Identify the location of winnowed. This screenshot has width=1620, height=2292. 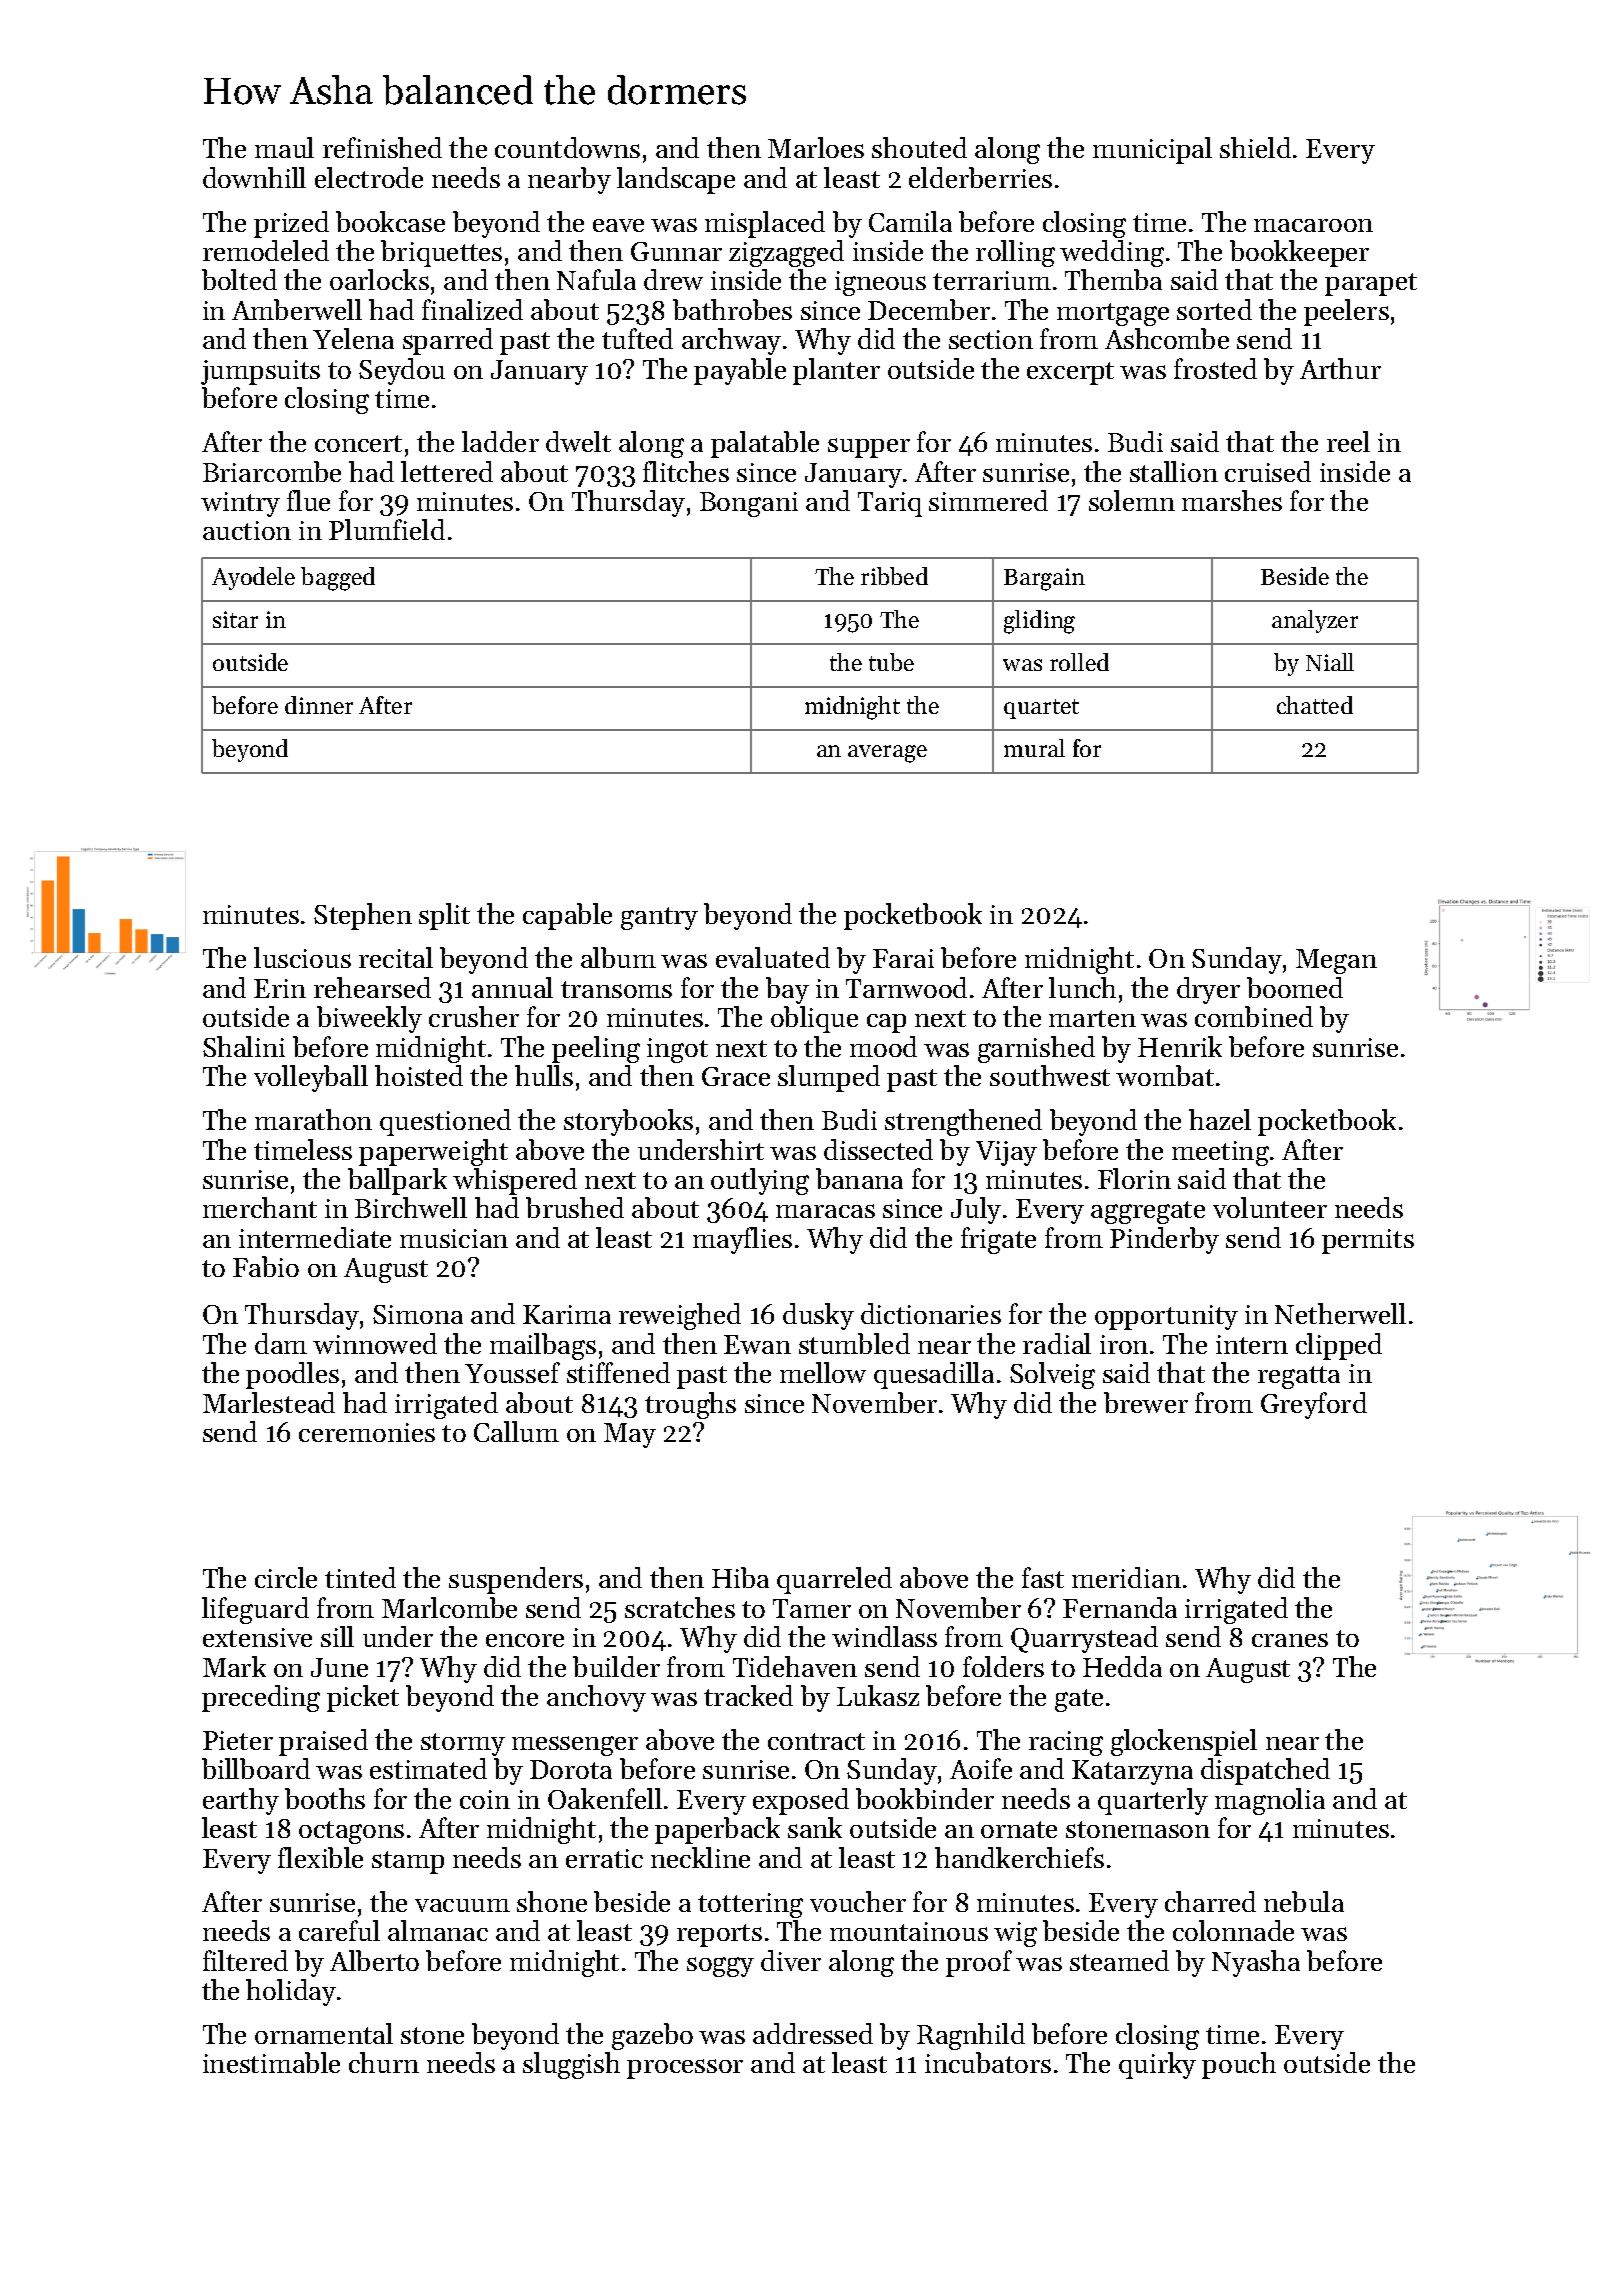
(375, 1343).
